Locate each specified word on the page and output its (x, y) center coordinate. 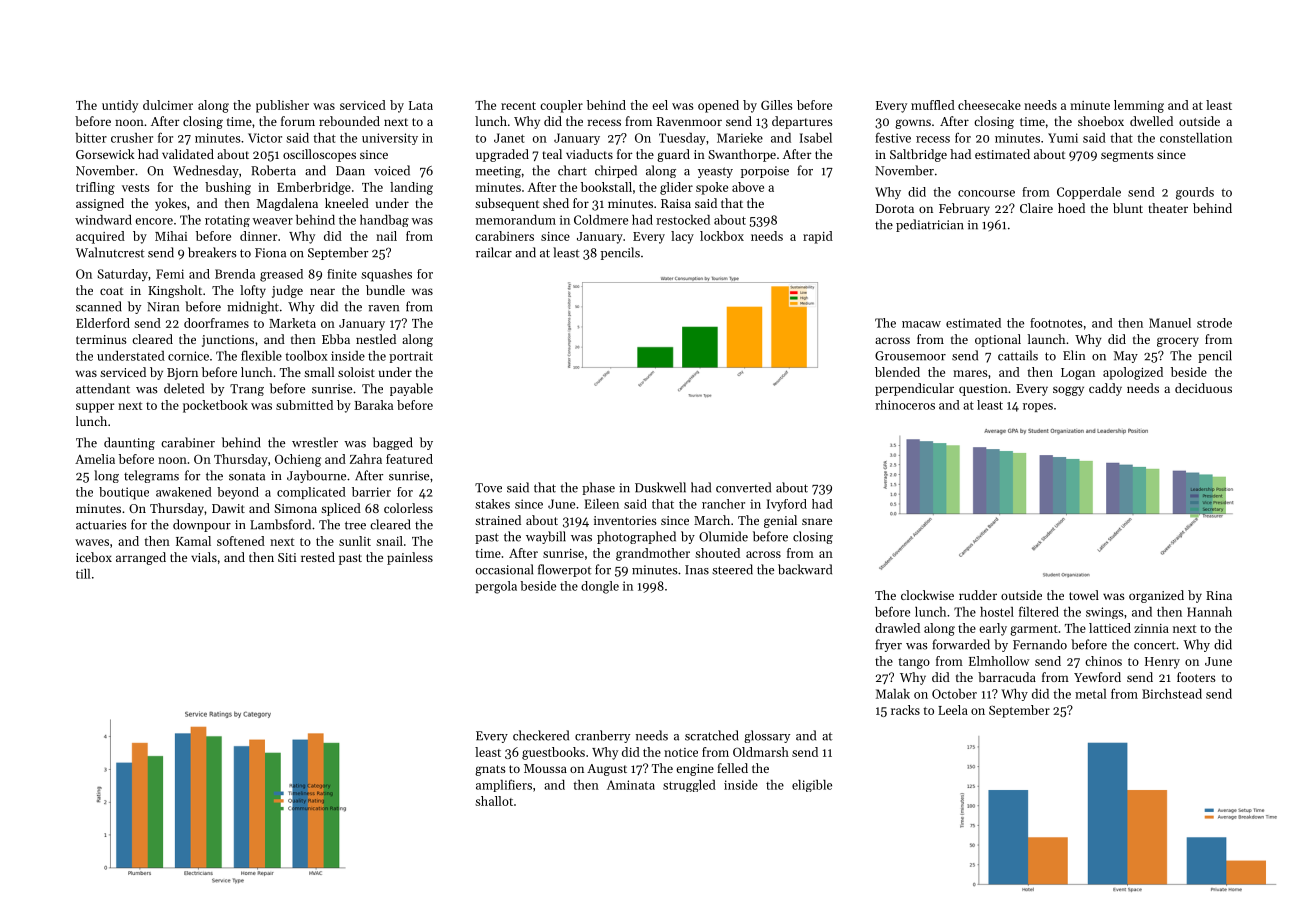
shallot (494, 801)
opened (718, 106)
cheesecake (989, 105)
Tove (488, 488)
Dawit (228, 508)
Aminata (631, 785)
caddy (1105, 389)
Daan (350, 171)
